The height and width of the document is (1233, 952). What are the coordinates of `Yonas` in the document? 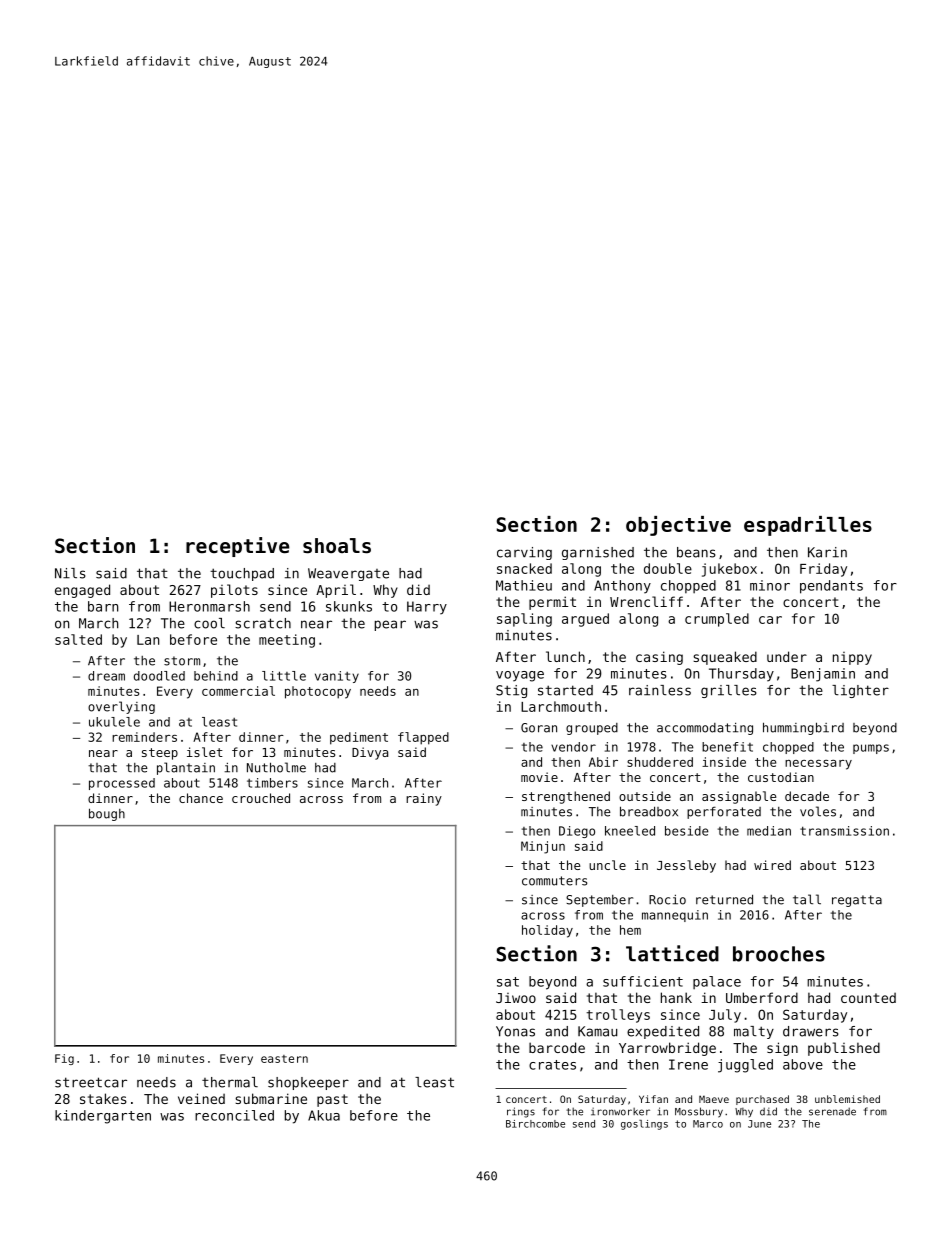 It's located at (515, 1031).
